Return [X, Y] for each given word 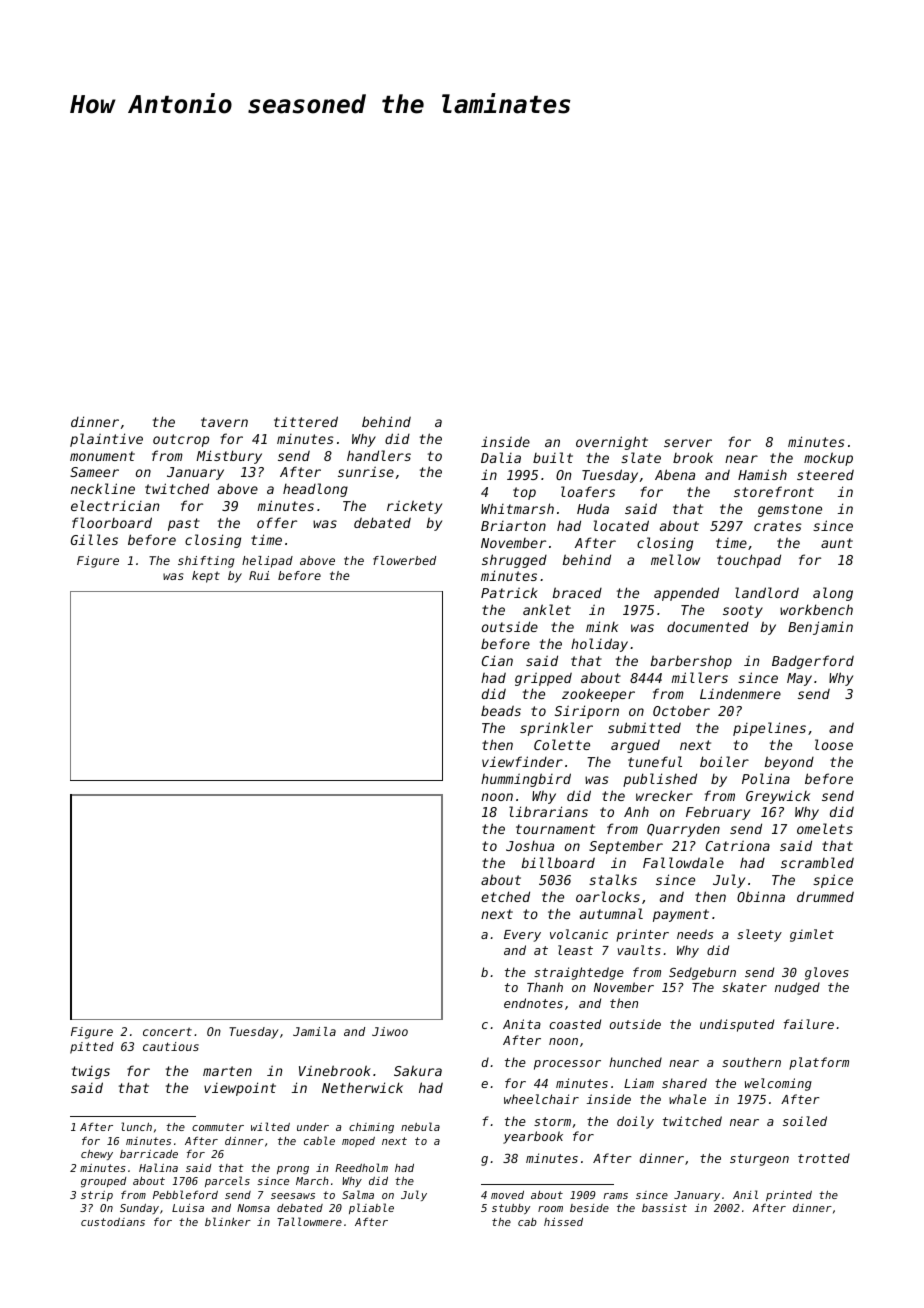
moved [507, 1195]
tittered [306, 421]
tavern [224, 422]
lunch [137, 1126]
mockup [828, 459]
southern [751, 1062]
